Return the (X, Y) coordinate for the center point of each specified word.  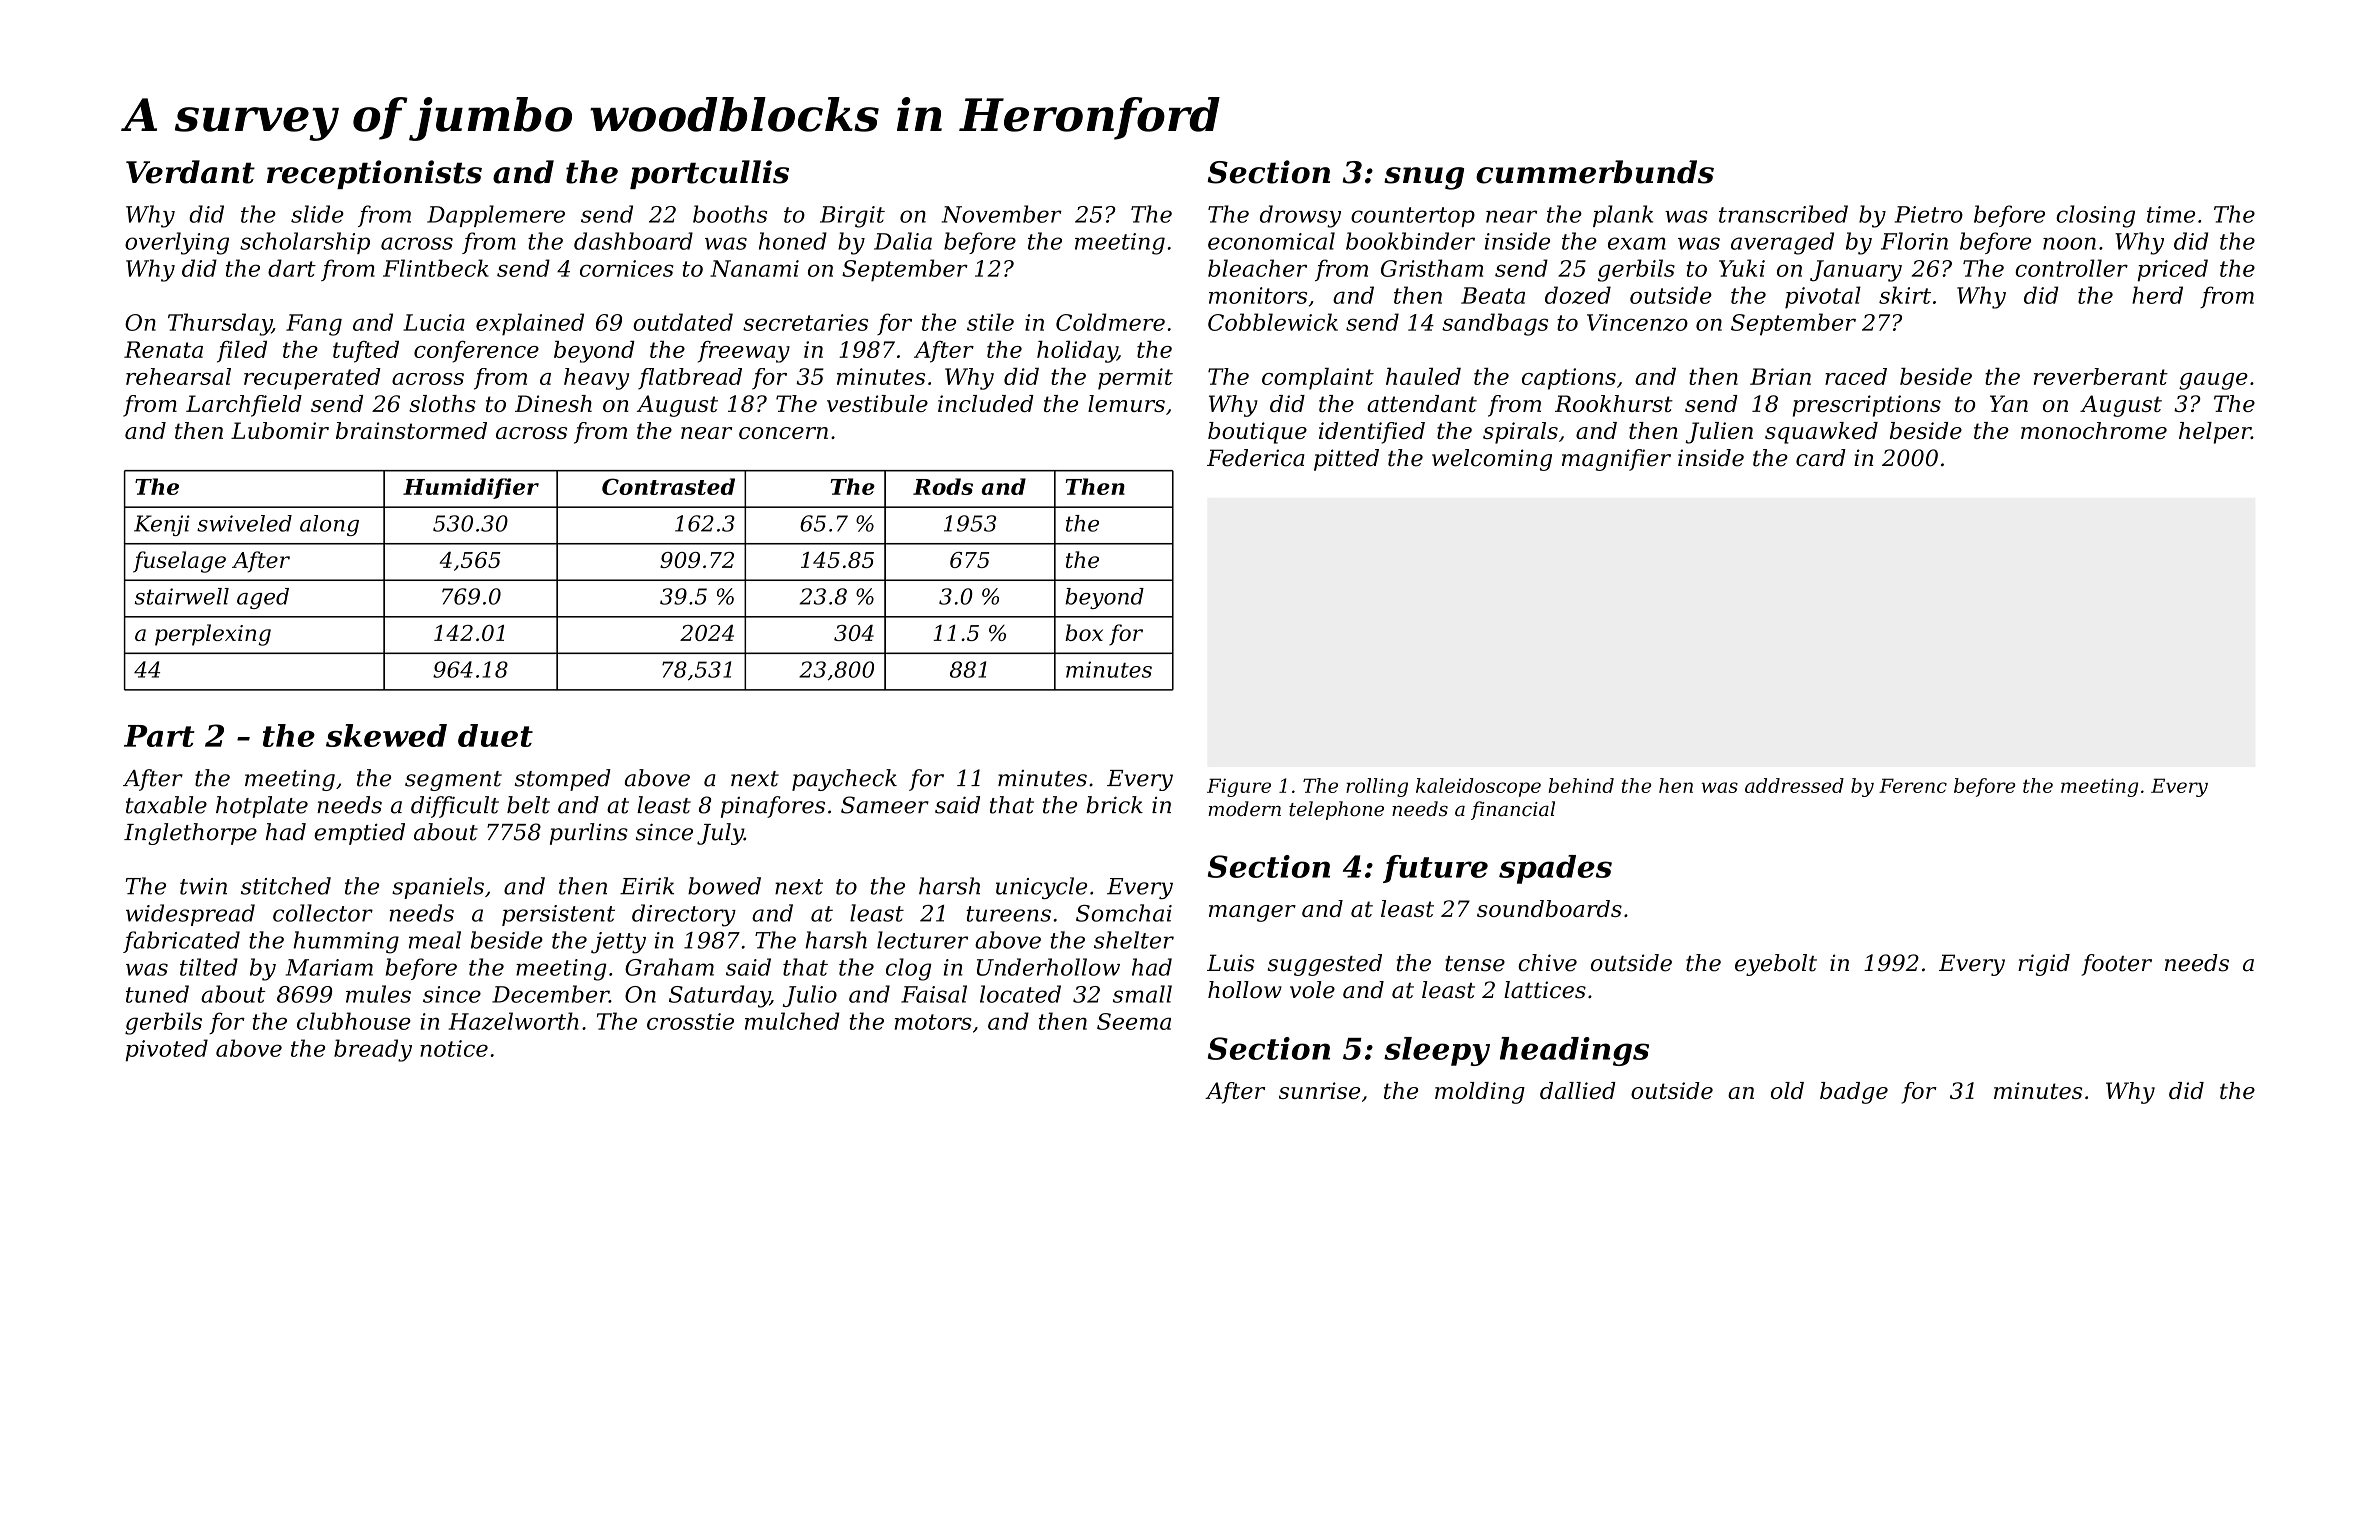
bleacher (1257, 268)
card (1821, 458)
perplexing (213, 635)
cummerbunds (1595, 172)
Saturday (719, 996)
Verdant (190, 172)
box (1084, 632)
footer (2116, 965)
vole (1312, 990)
